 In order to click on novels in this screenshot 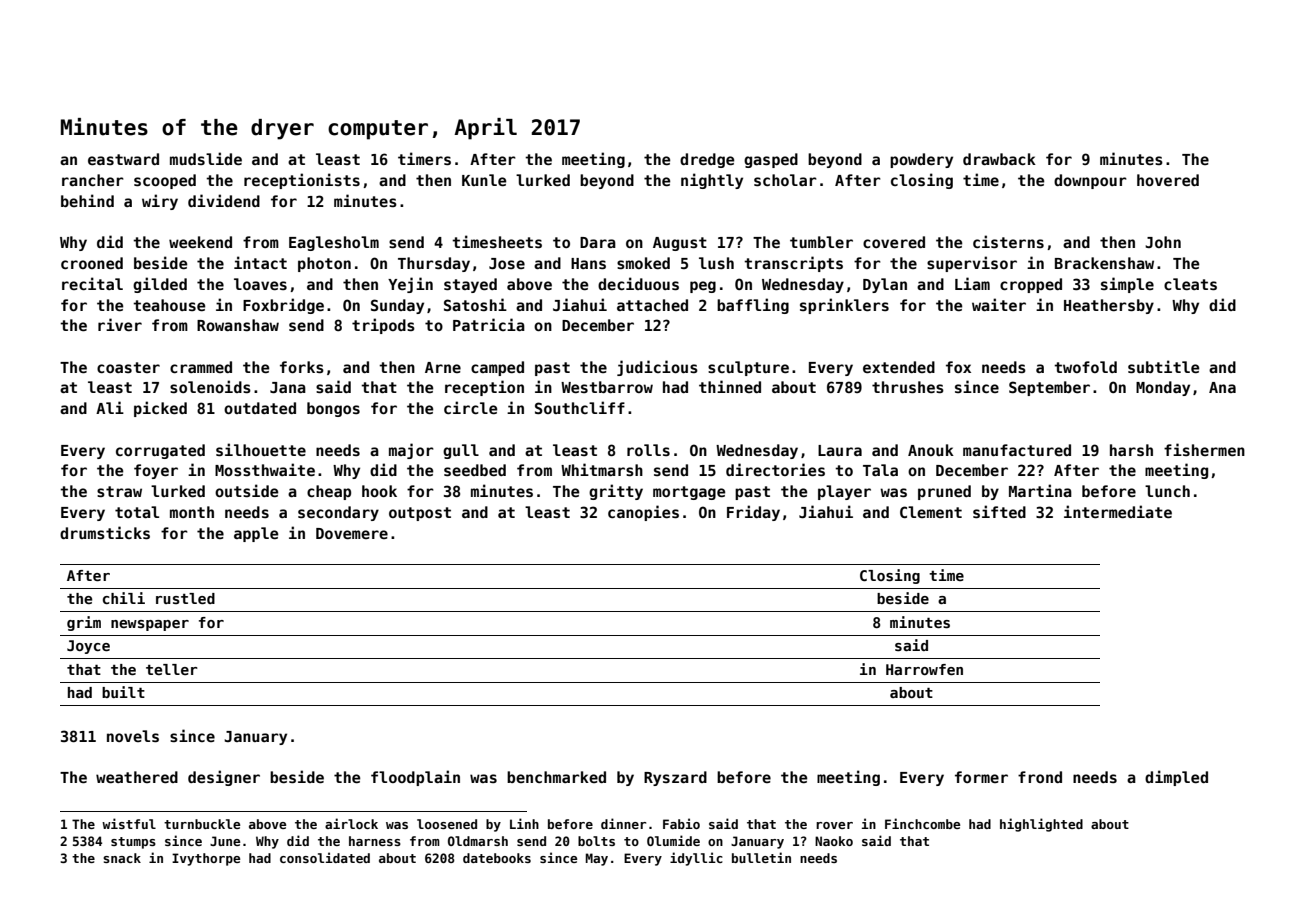, I will do `click(133, 736)`.
